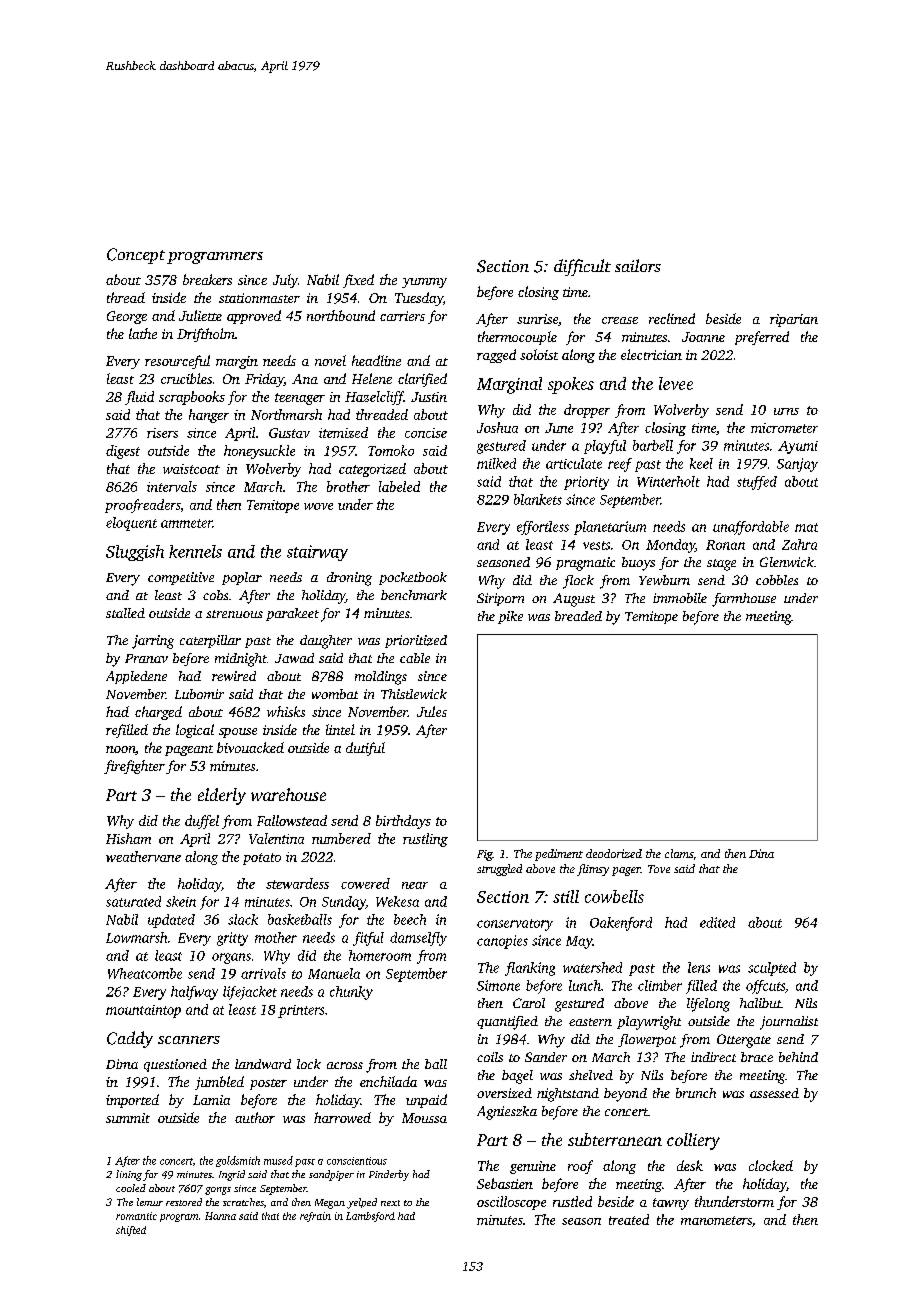  Describe the element at coordinates (402, 316) in the screenshot. I see `carriers` at that location.
